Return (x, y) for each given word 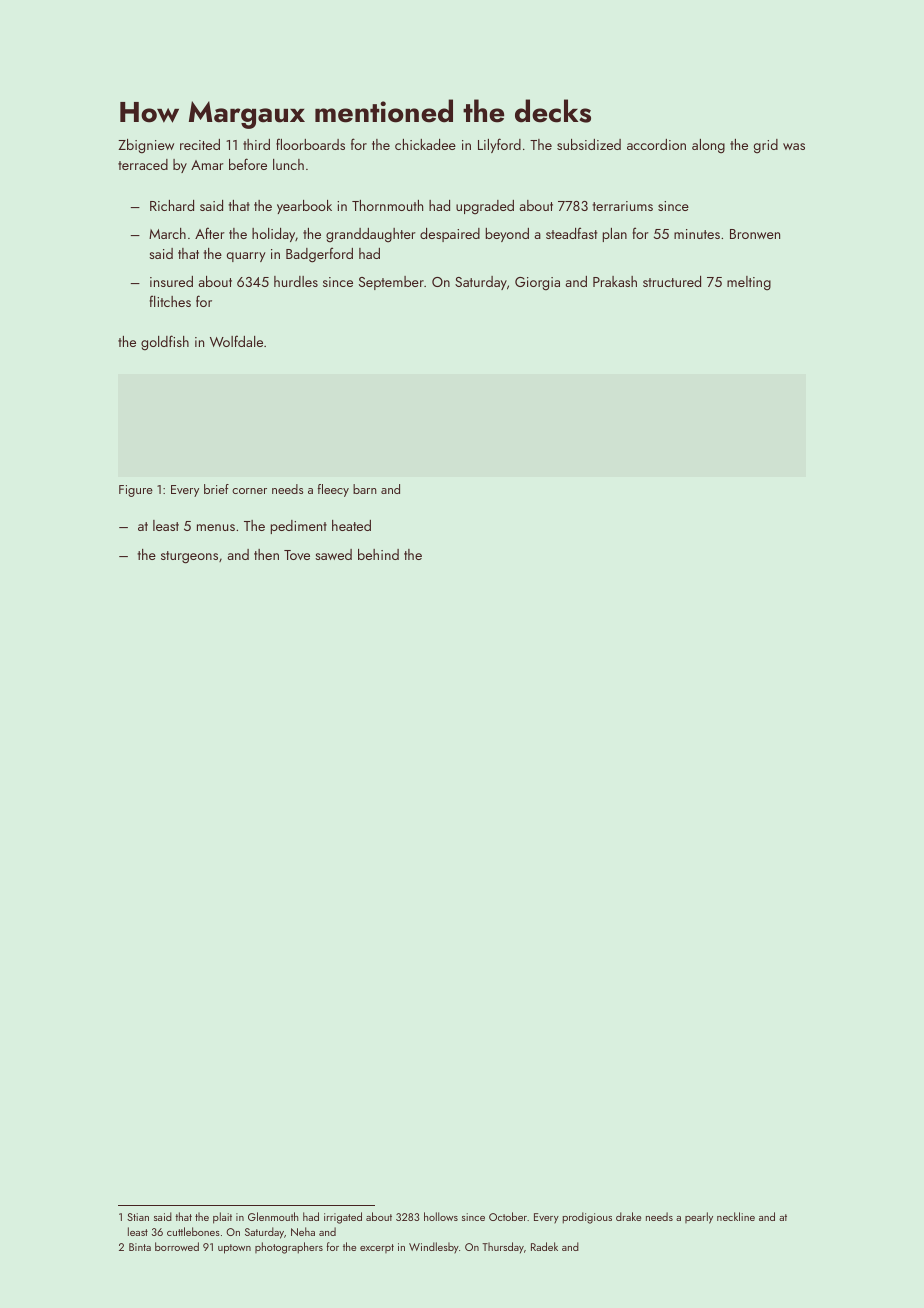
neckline (736, 1216)
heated (351, 525)
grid (766, 146)
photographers (289, 1248)
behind (378, 554)
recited (200, 144)
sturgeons (189, 557)
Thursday (503, 1248)
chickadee (425, 144)
